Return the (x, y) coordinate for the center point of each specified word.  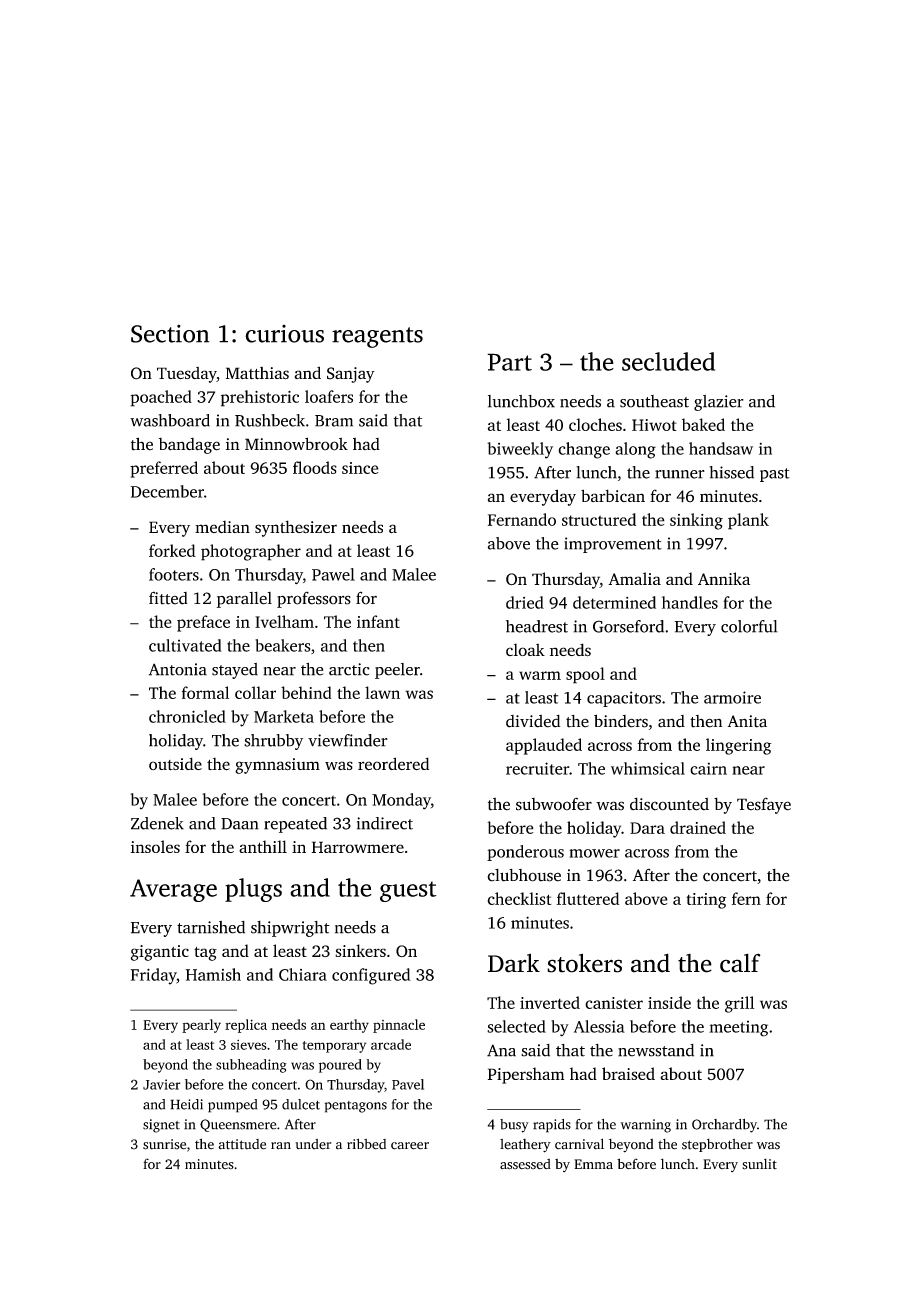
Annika (724, 578)
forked (172, 550)
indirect (385, 823)
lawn (382, 692)
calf (740, 963)
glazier (719, 403)
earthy (349, 1026)
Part (509, 362)
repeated (295, 825)
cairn (708, 768)
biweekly (520, 450)
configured (371, 976)
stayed (235, 671)
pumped (232, 1106)
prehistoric (260, 398)
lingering (738, 746)
